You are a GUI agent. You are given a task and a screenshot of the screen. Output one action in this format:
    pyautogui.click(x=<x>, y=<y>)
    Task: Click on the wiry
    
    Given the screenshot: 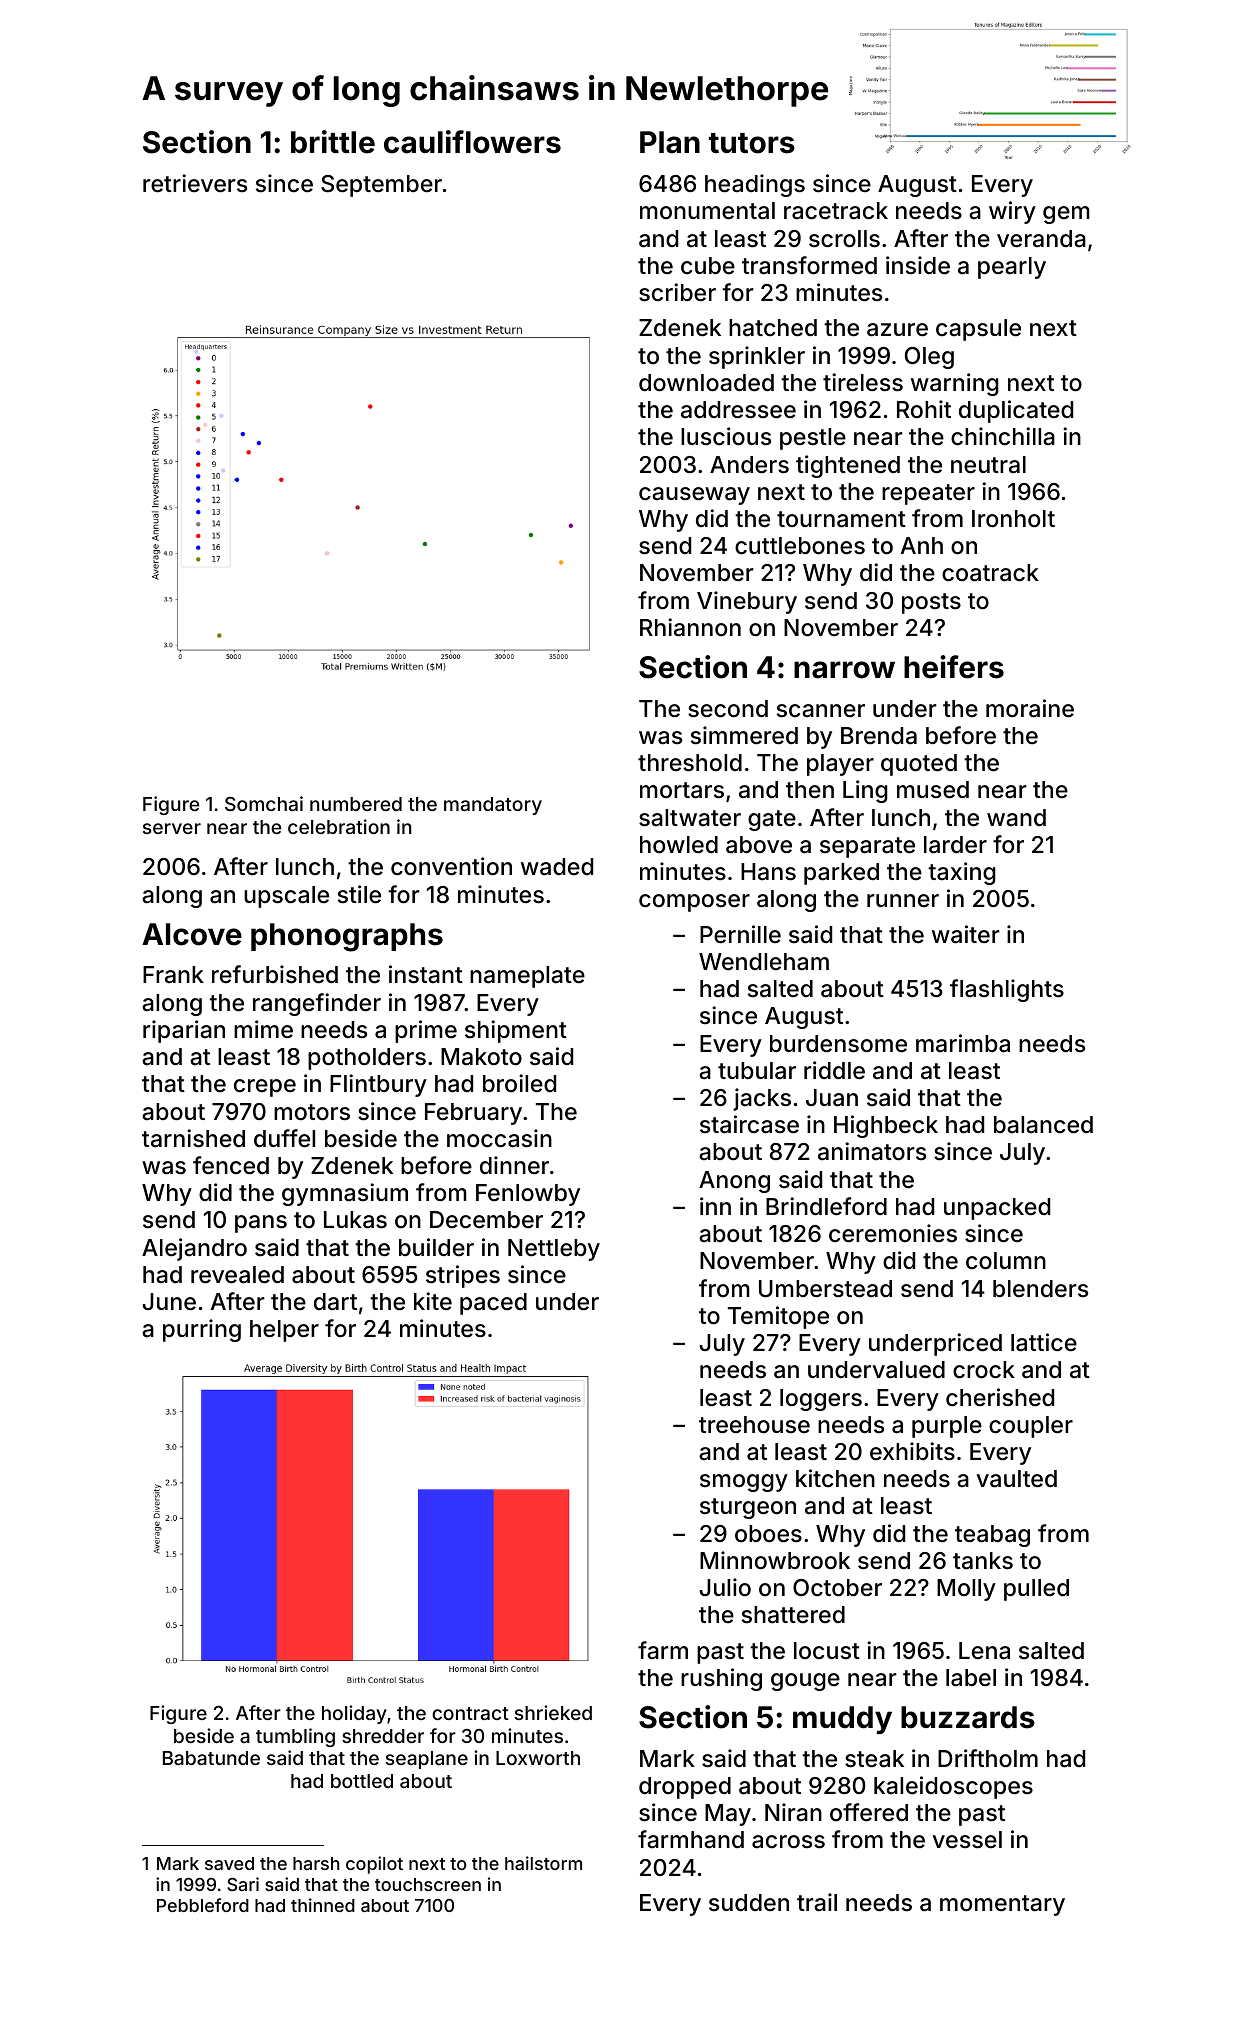 What is the action you would take?
    pyautogui.click(x=1012, y=212)
